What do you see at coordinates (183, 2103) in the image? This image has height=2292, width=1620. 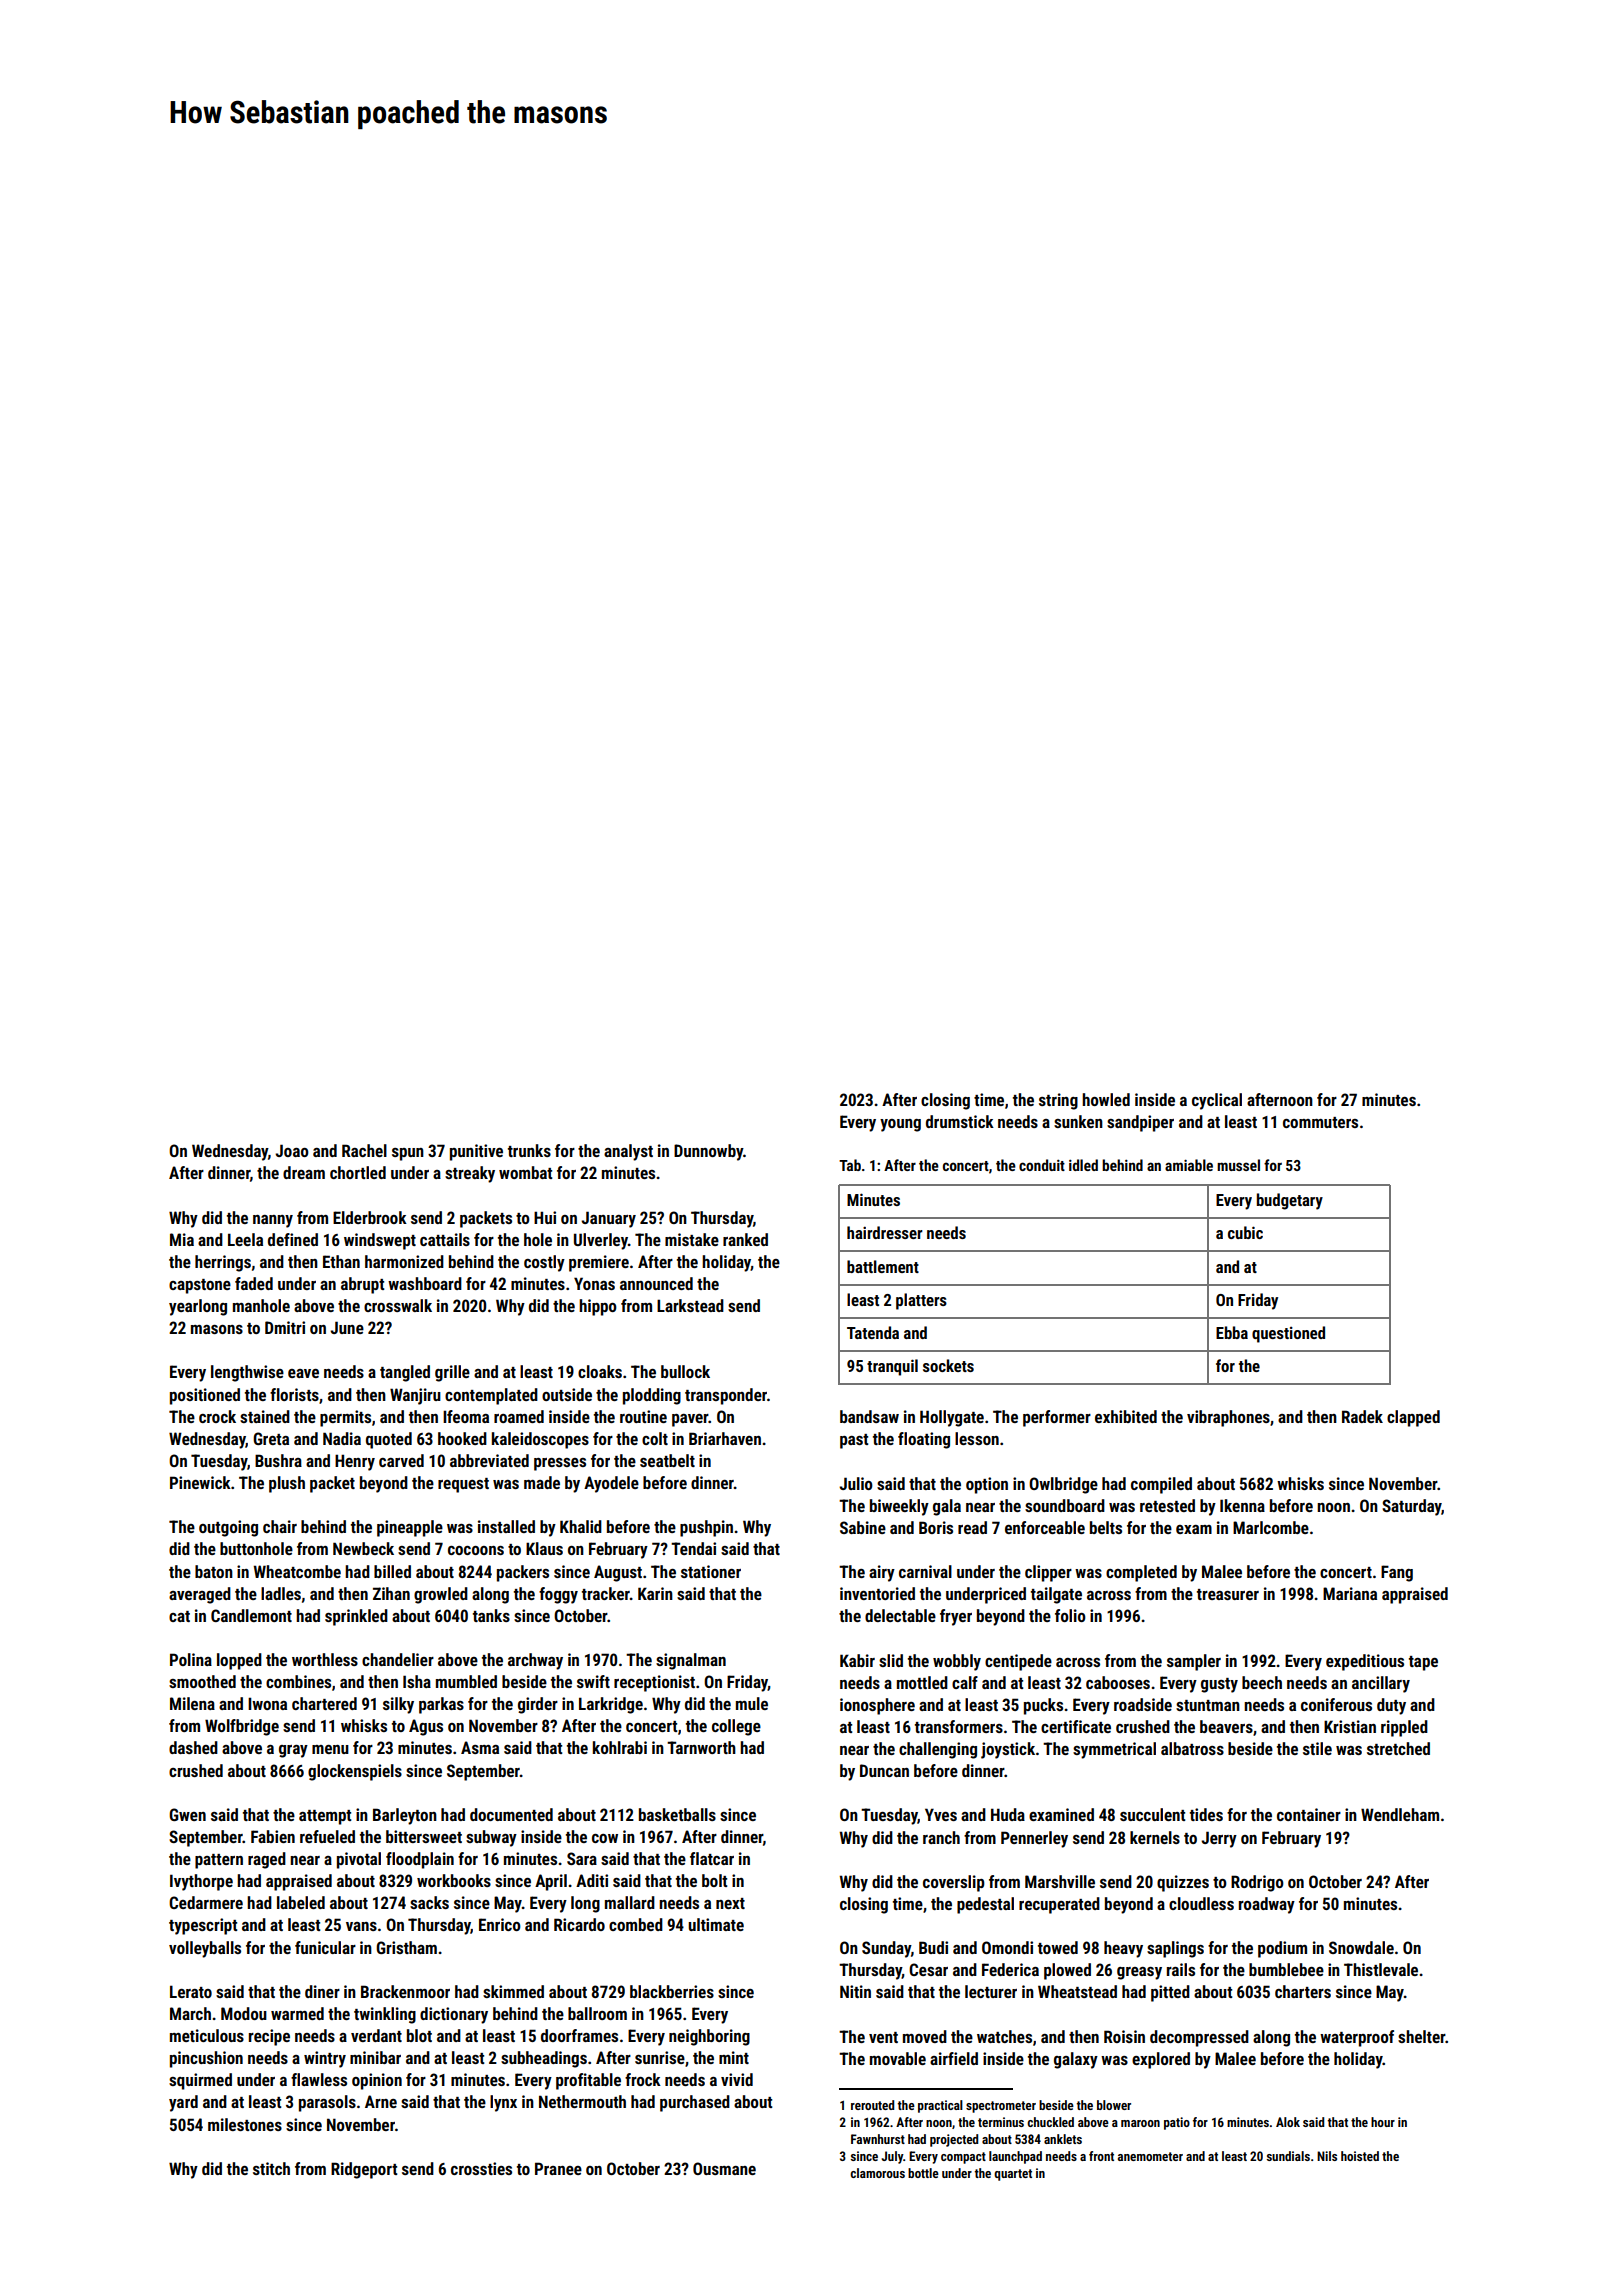 I see `yard` at bounding box center [183, 2103].
